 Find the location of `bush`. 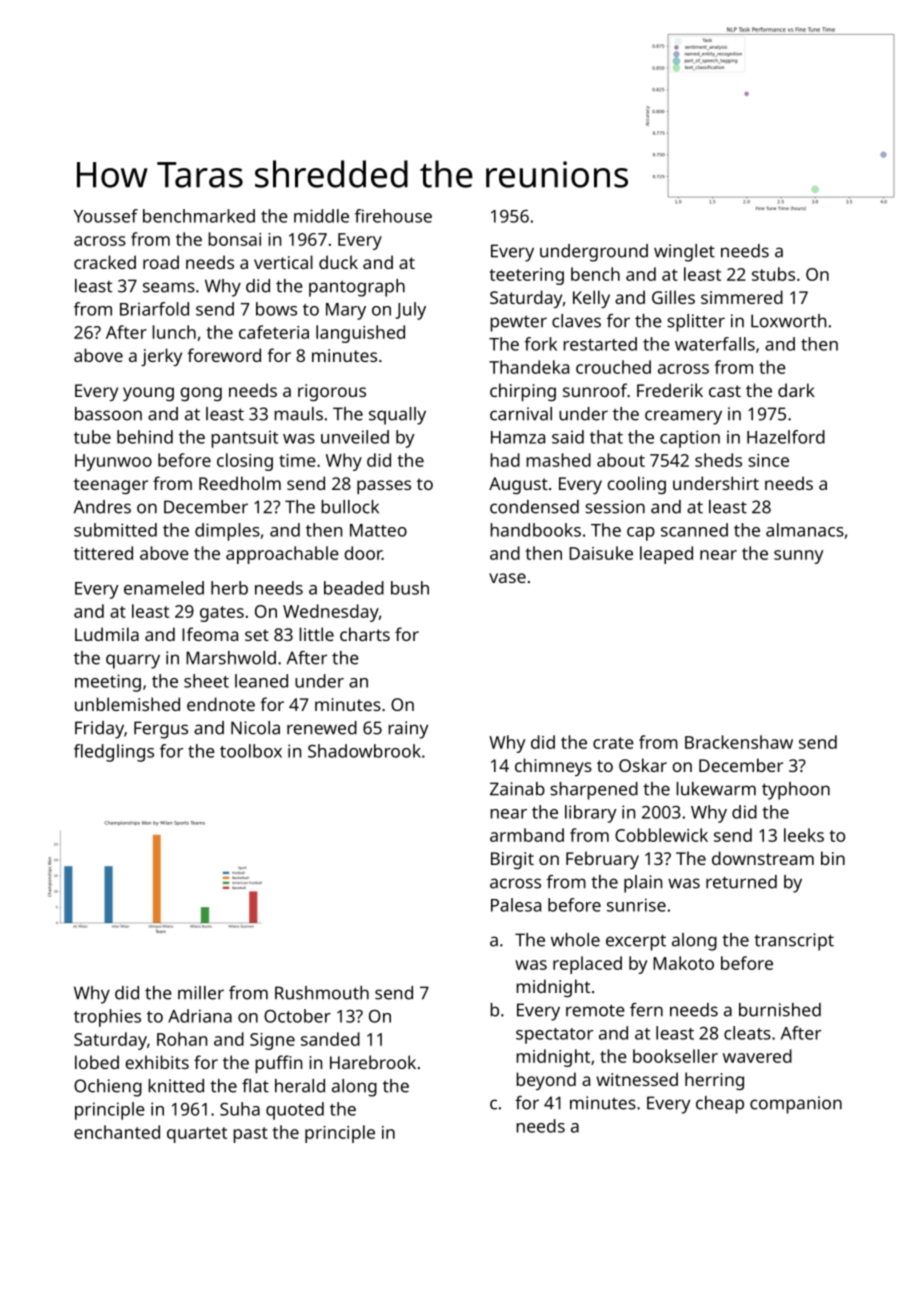

bush is located at coordinates (410, 588).
